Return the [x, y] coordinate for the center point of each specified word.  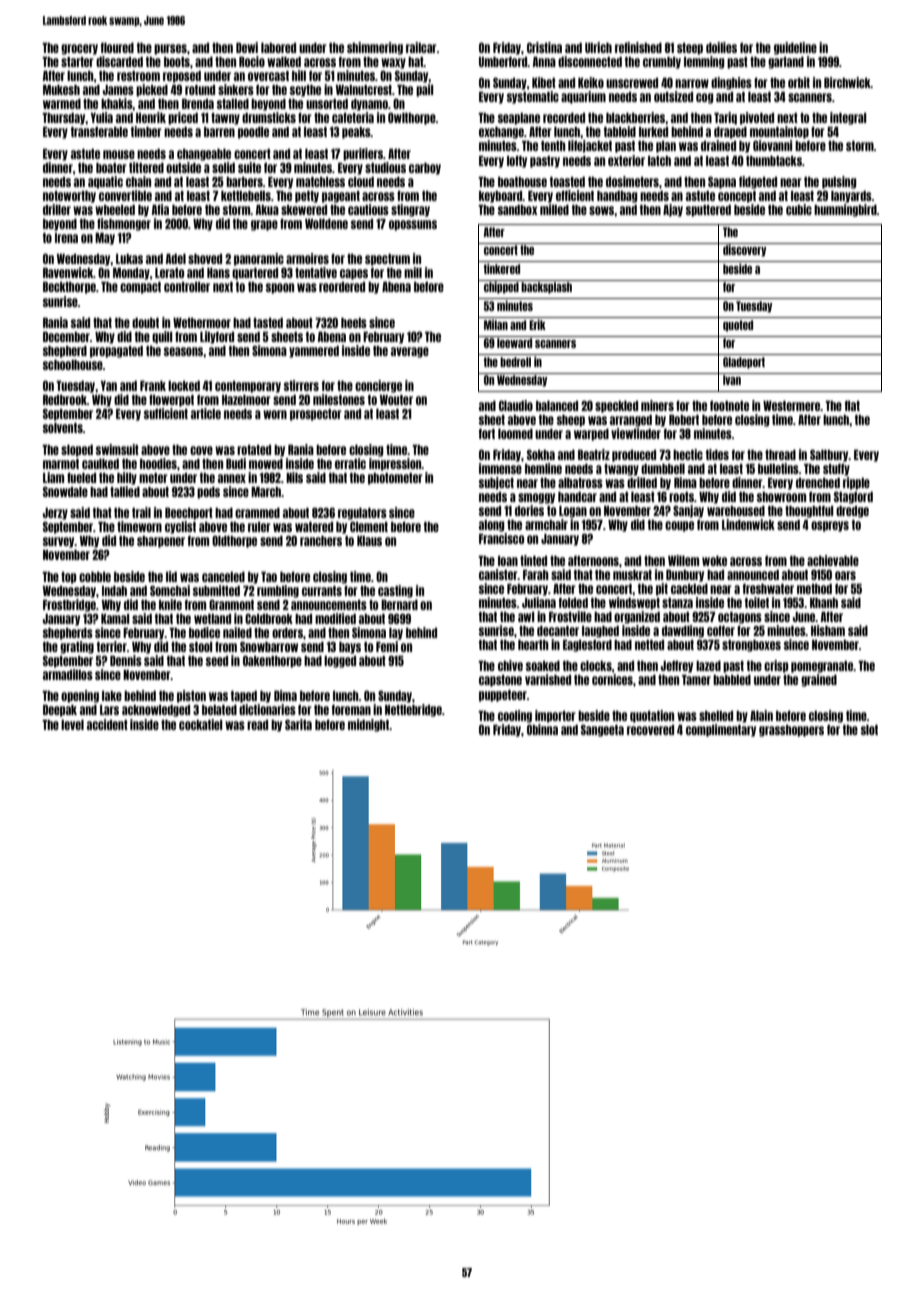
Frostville [570, 616]
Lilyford [217, 337]
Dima [285, 695]
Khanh [824, 603]
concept [737, 197]
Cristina [544, 47]
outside [183, 167]
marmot [61, 464]
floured [117, 47]
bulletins [778, 468]
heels [354, 323]
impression [395, 464]
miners [657, 405]
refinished [638, 47]
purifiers [363, 154]
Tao [269, 577]
